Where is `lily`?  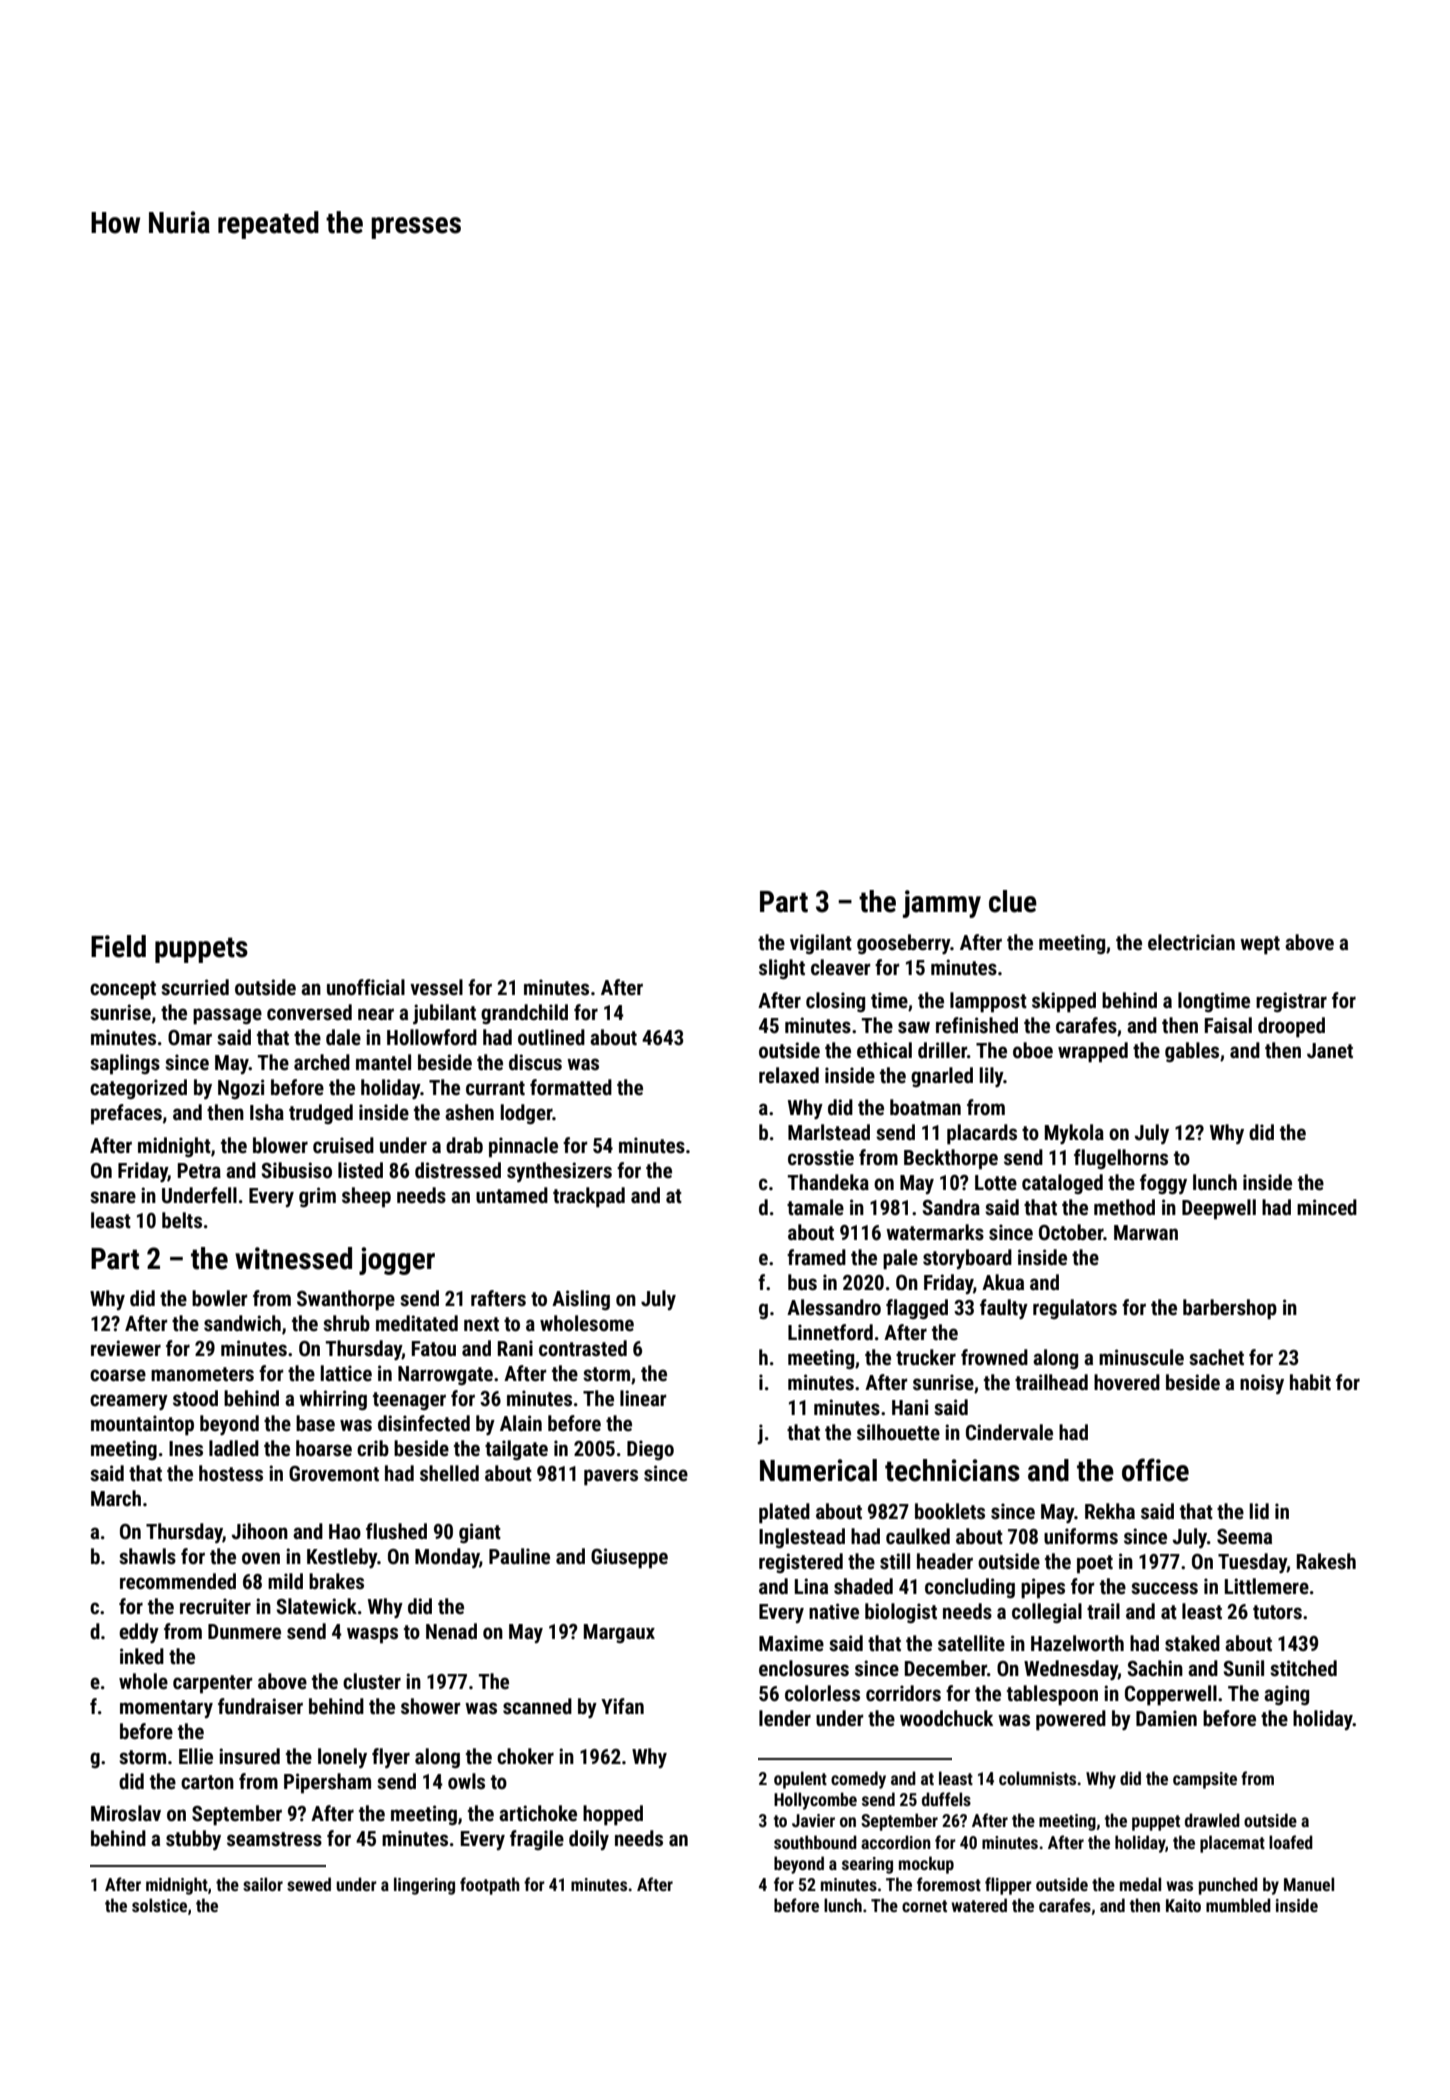 lily is located at coordinates (992, 1077).
